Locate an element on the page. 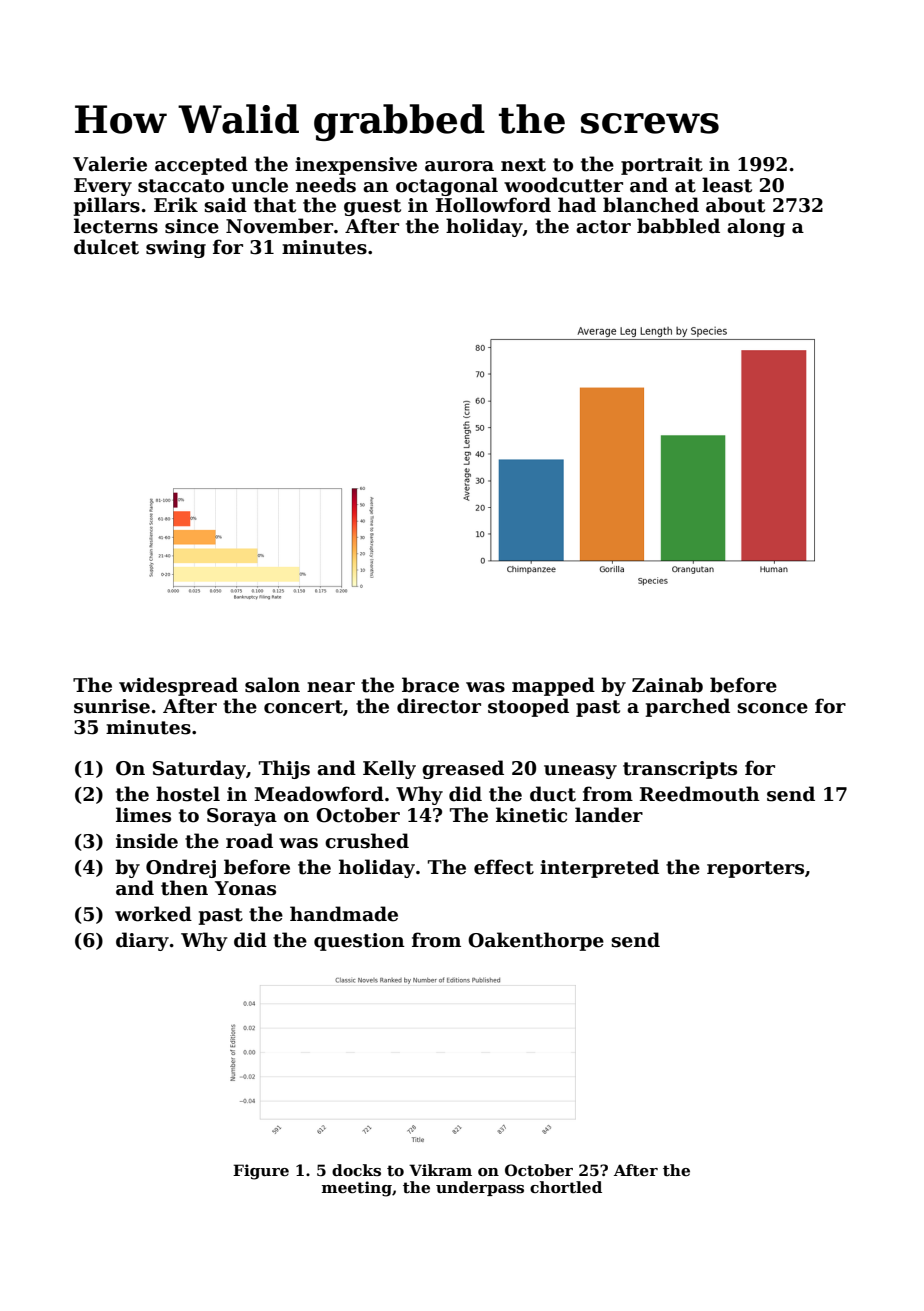  meeting is located at coordinates (357, 1189).
